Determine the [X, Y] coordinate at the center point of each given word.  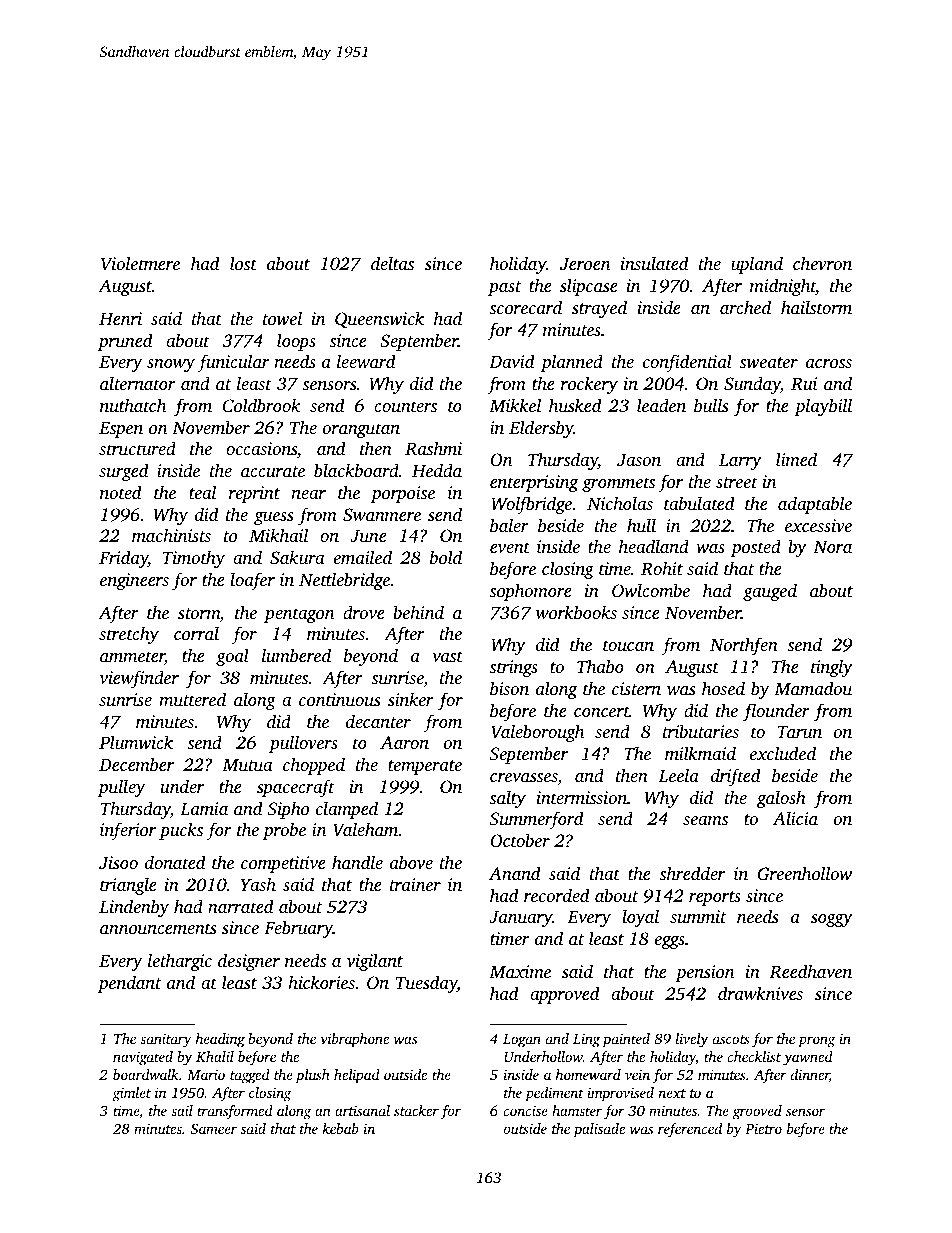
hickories [321, 982]
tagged [250, 1076]
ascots [731, 1039]
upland [757, 265]
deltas [392, 263]
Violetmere [140, 263]
